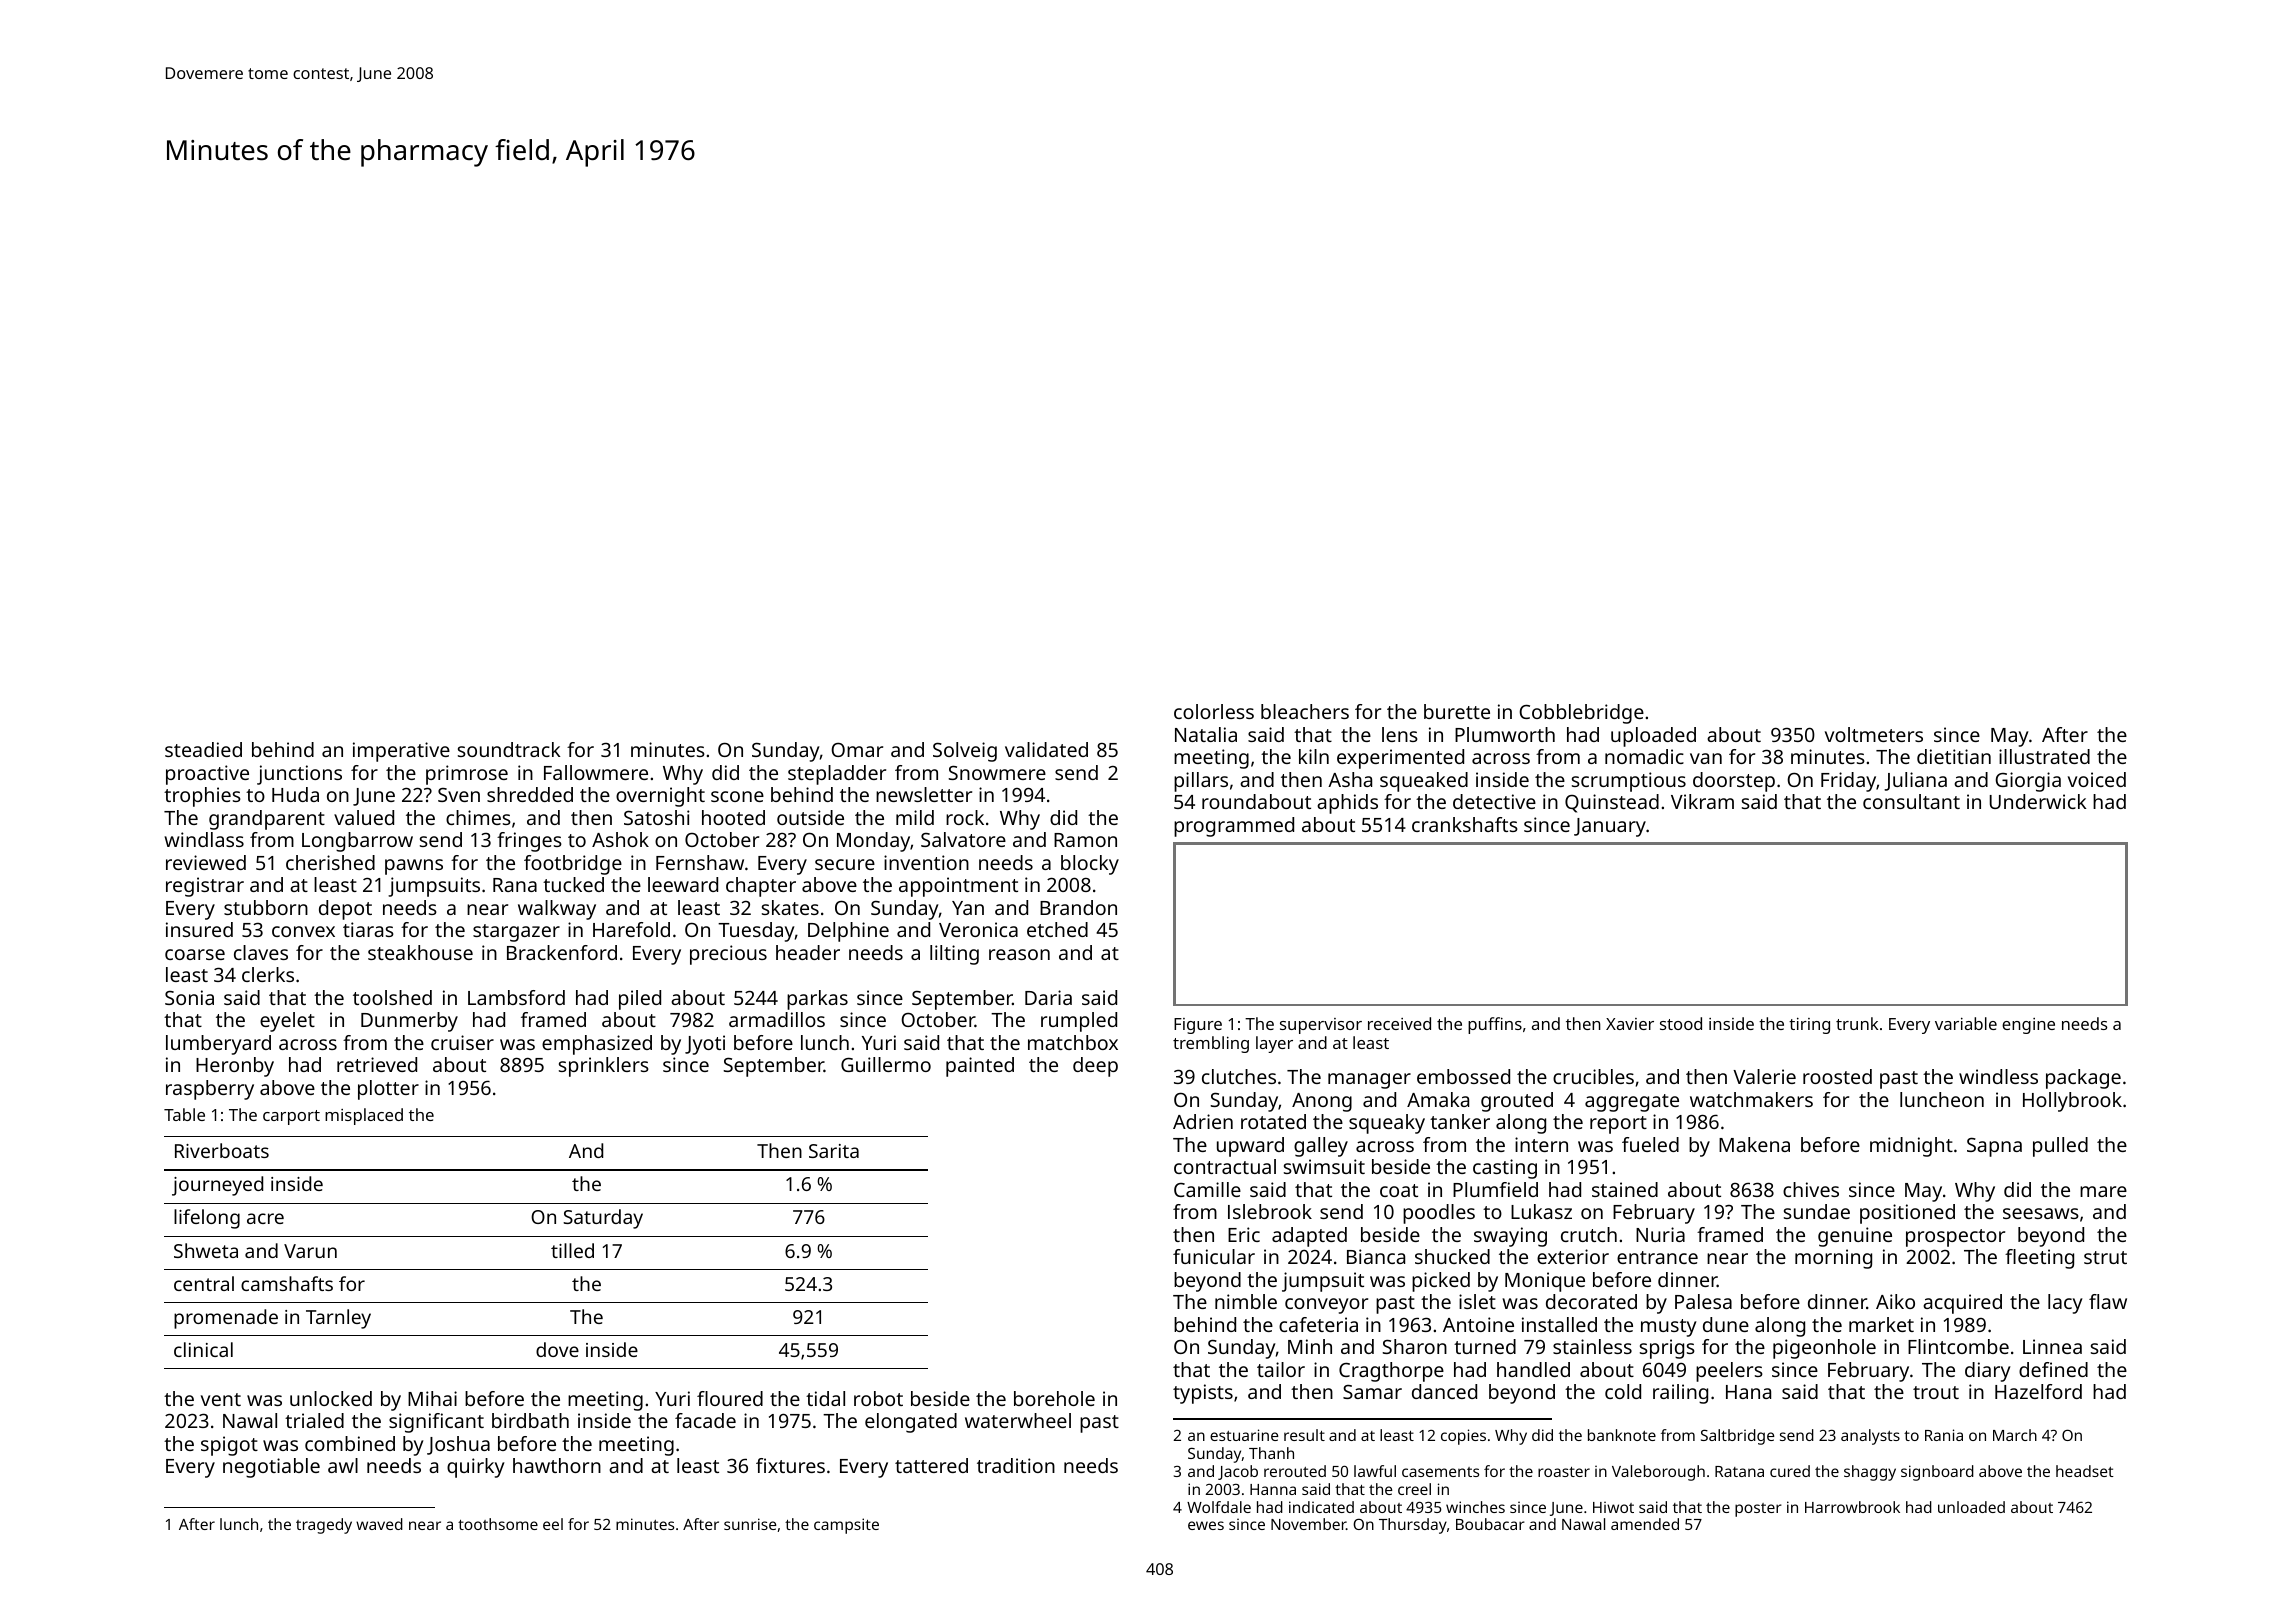 The width and height of the image is (2292, 1620). Describe the element at coordinates (1246, 1301) in the image. I see `nimble` at that location.
